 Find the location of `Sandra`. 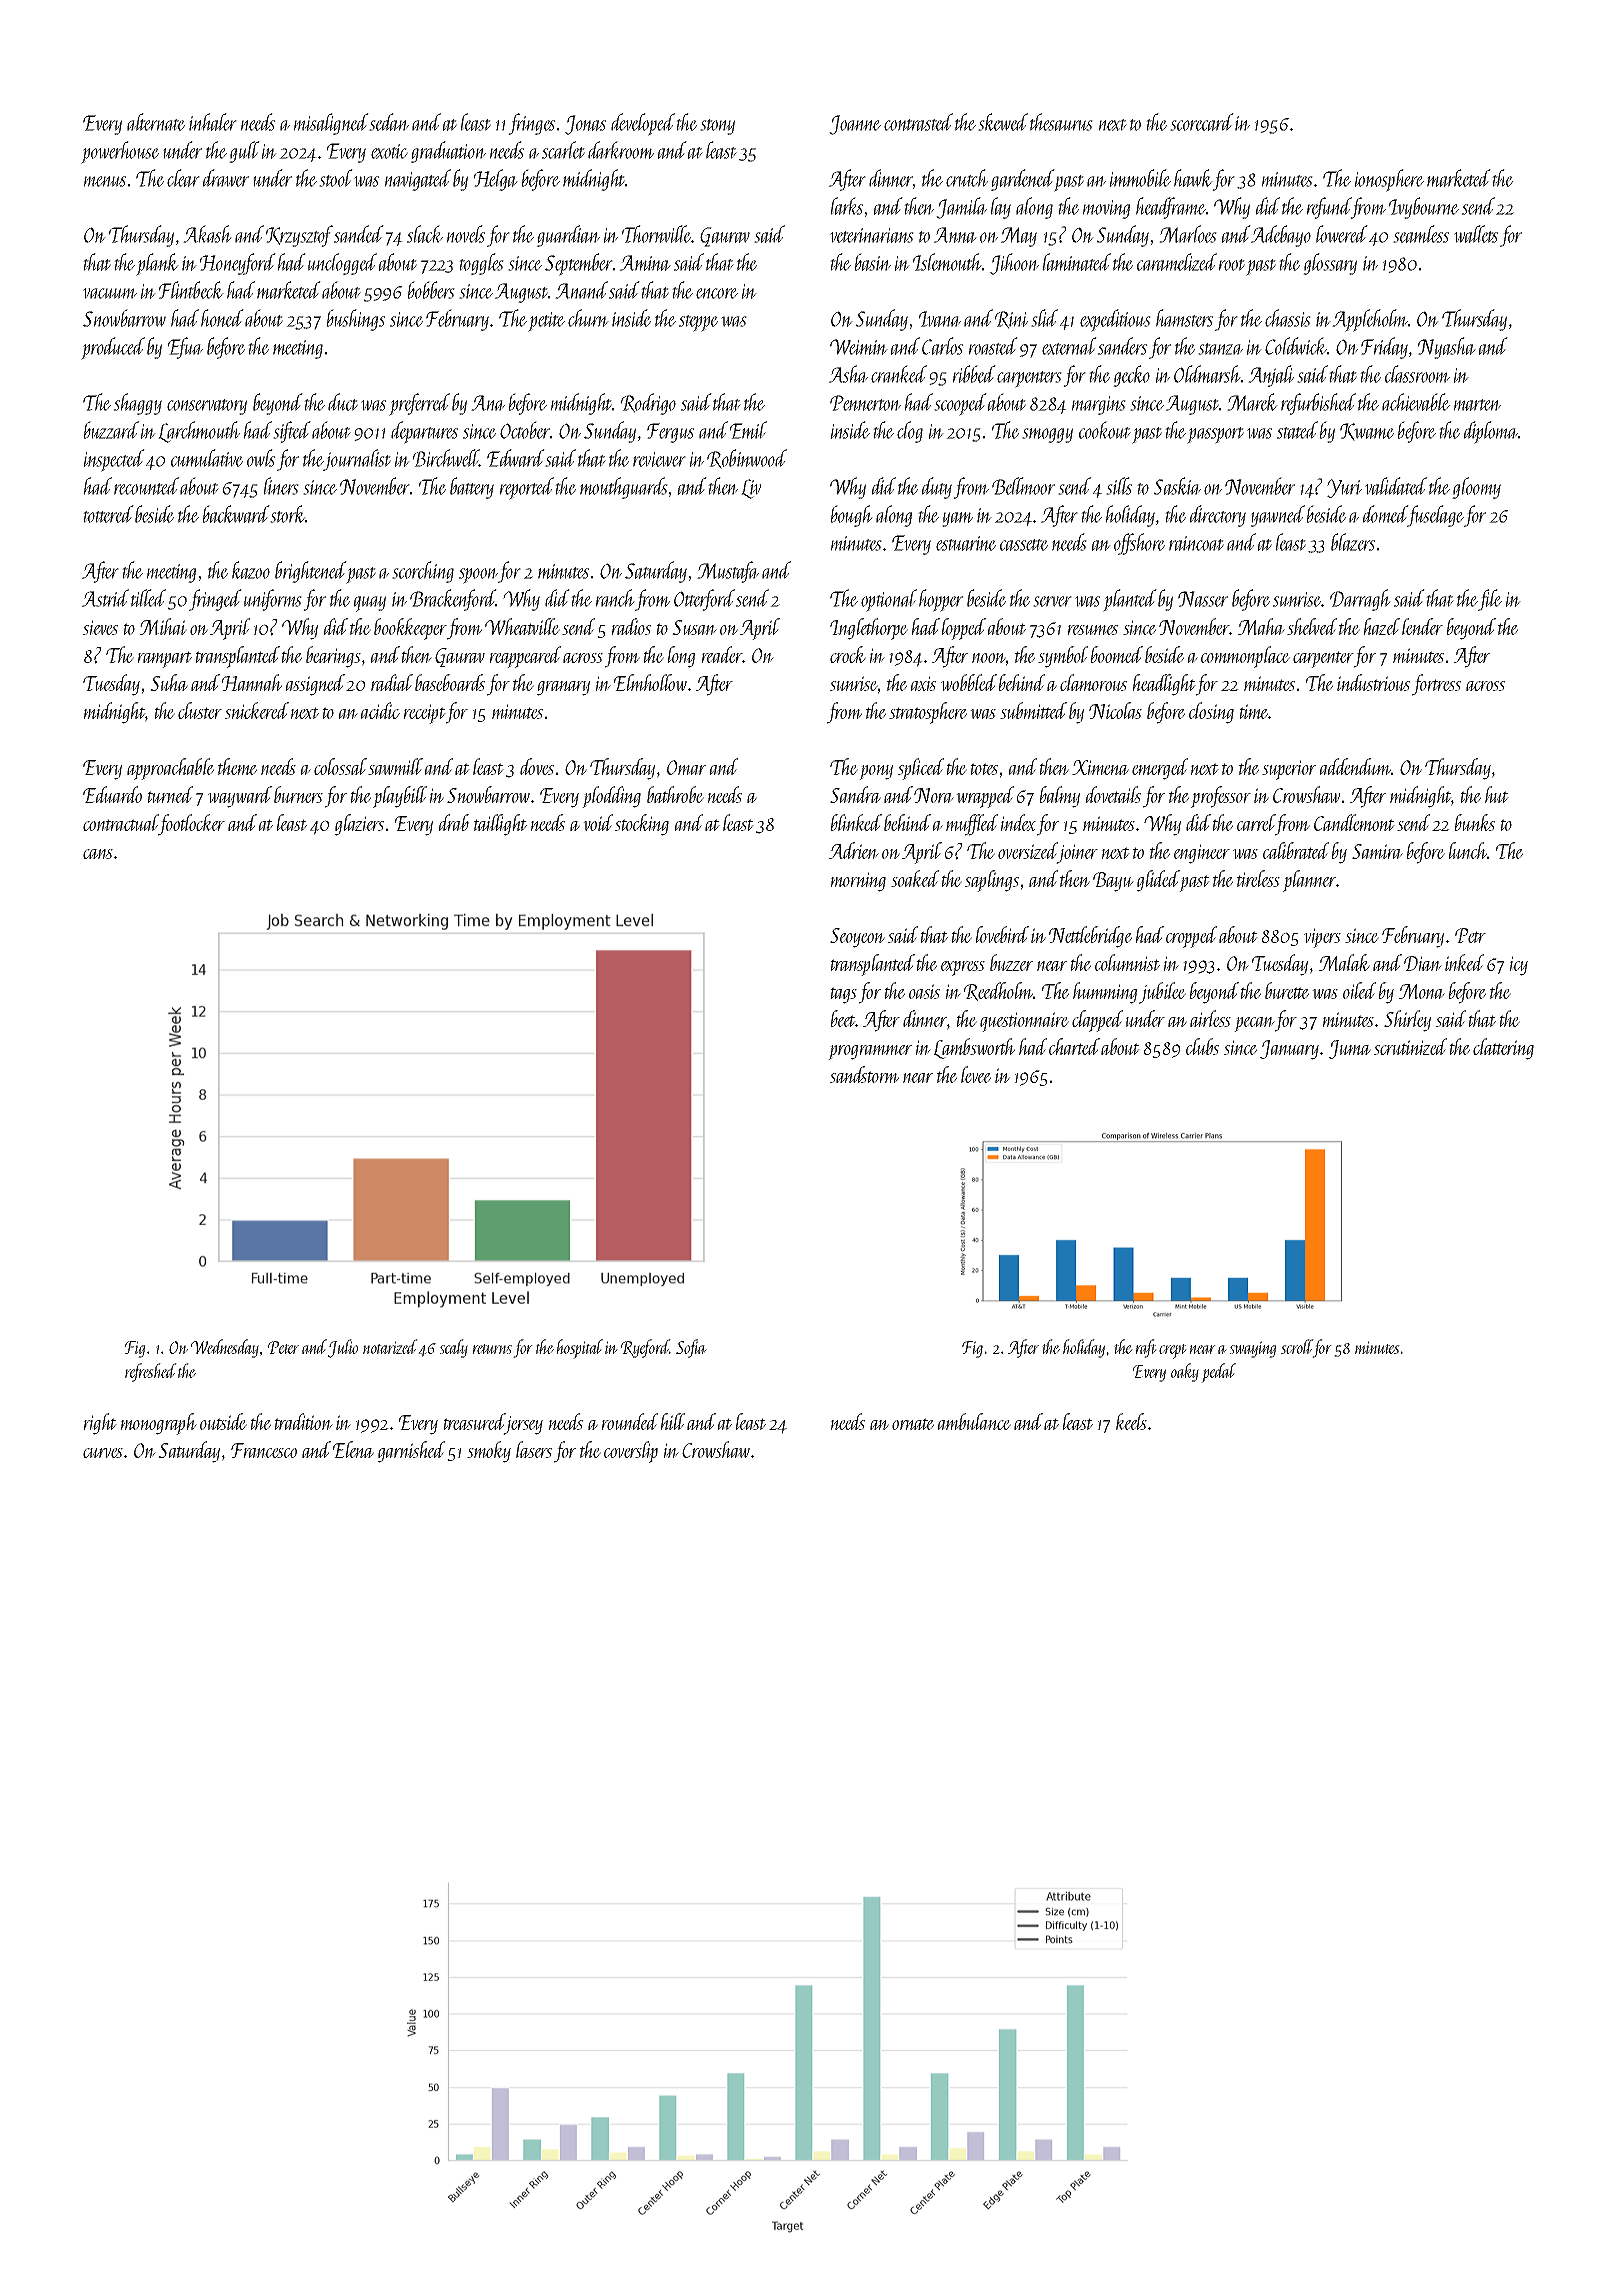

Sandra is located at coordinates (855, 794).
